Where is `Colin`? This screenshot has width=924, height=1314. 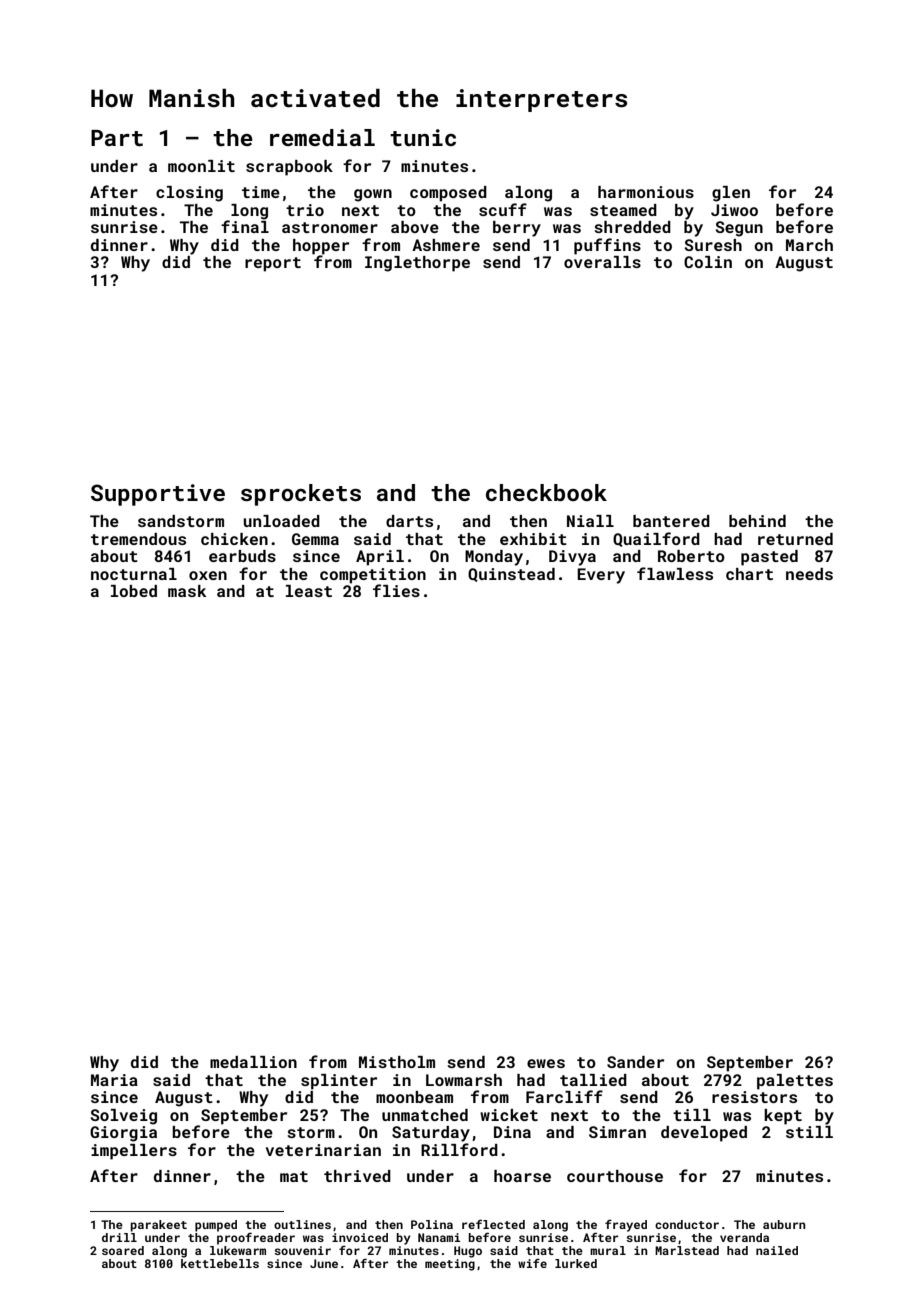
Colin is located at coordinates (708, 262).
